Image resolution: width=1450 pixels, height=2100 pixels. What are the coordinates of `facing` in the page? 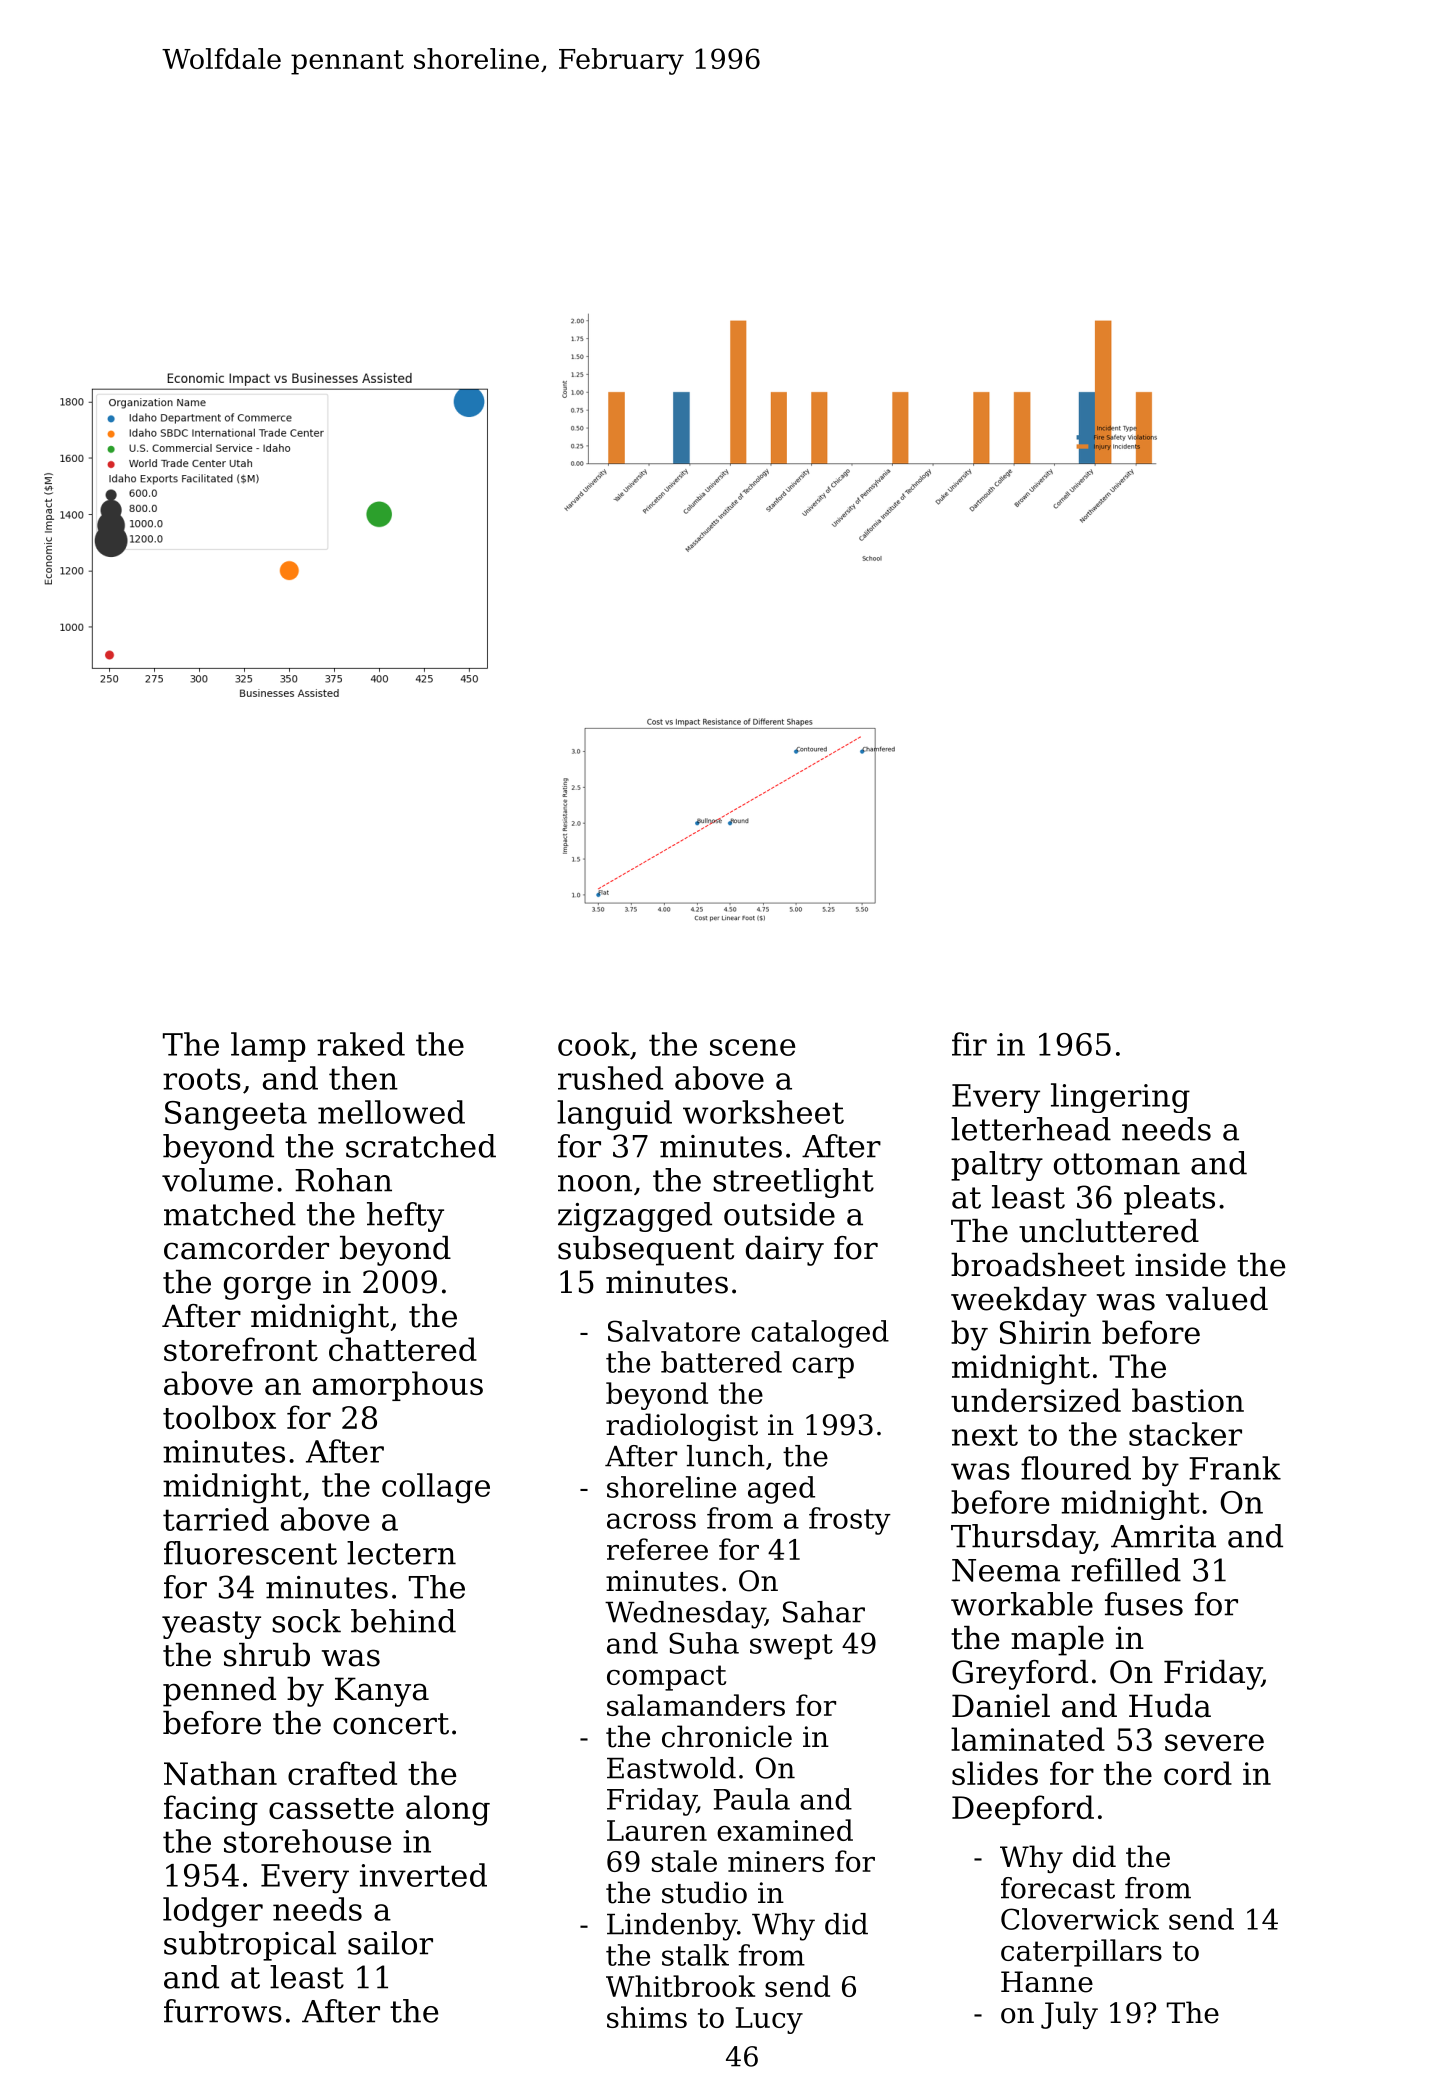 It's located at (211, 1810).
